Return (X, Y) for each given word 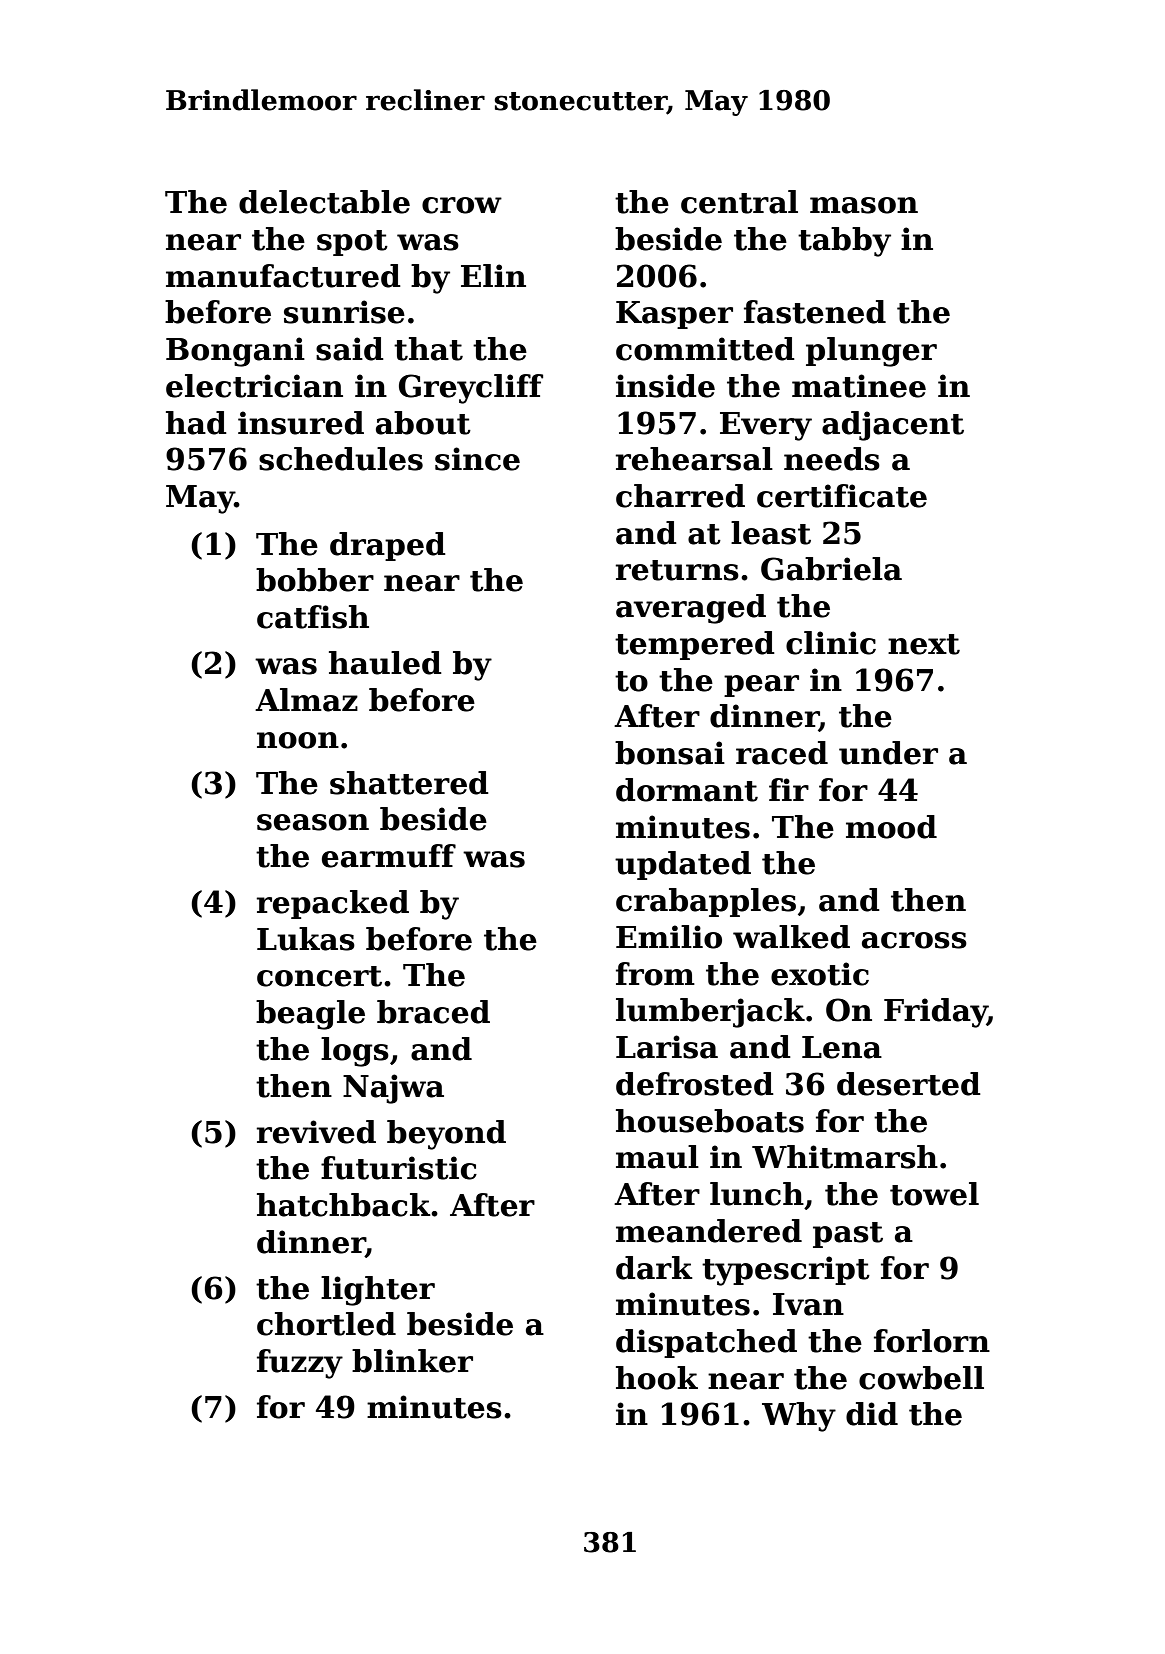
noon (298, 740)
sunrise (344, 312)
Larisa (667, 1047)
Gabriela (831, 569)
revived (316, 1132)
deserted (909, 1084)
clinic (831, 643)
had (196, 423)
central (739, 202)
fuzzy (300, 1364)
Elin (493, 275)
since (477, 459)
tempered (695, 645)
